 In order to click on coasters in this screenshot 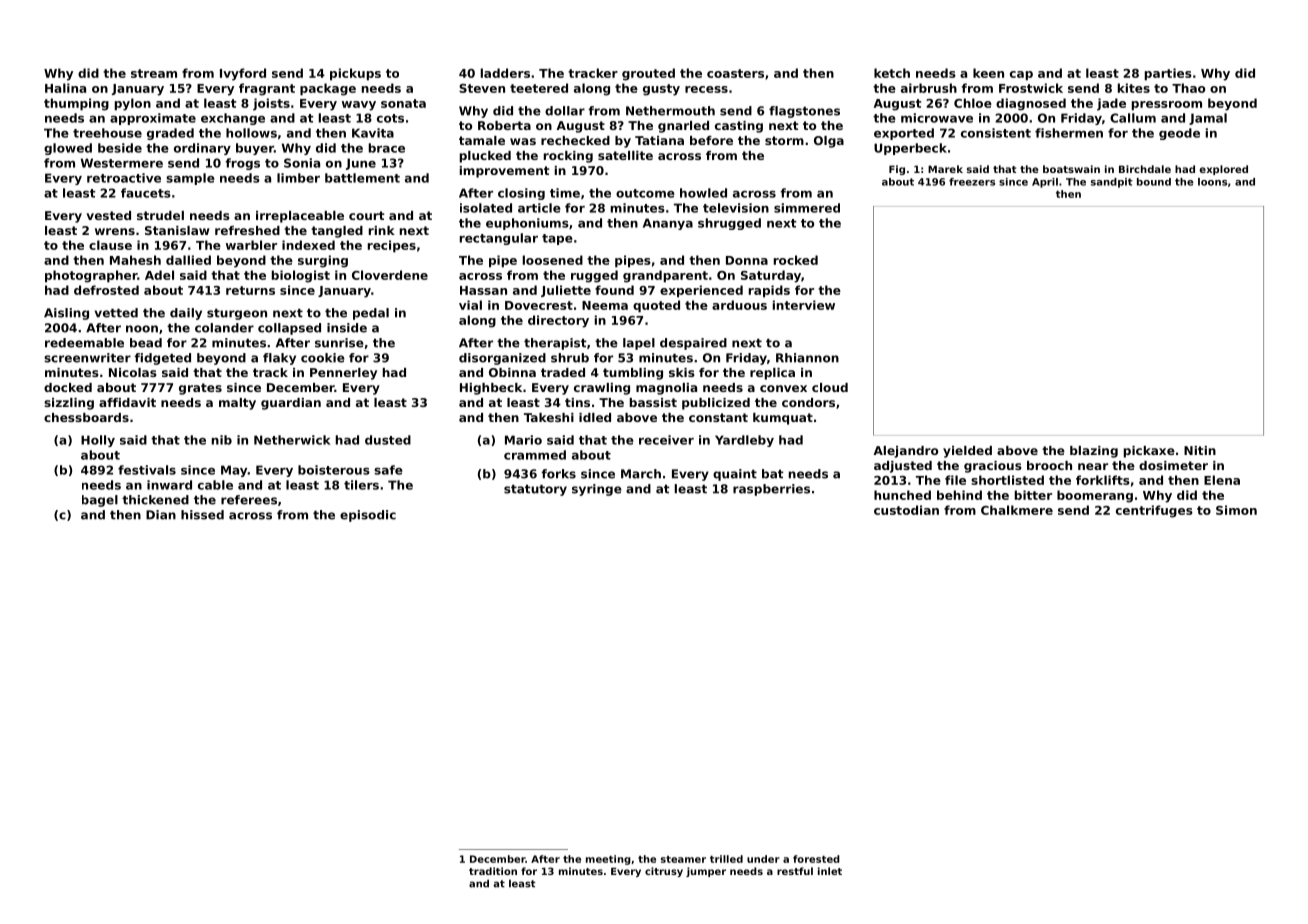, I will do `click(735, 73)`.
